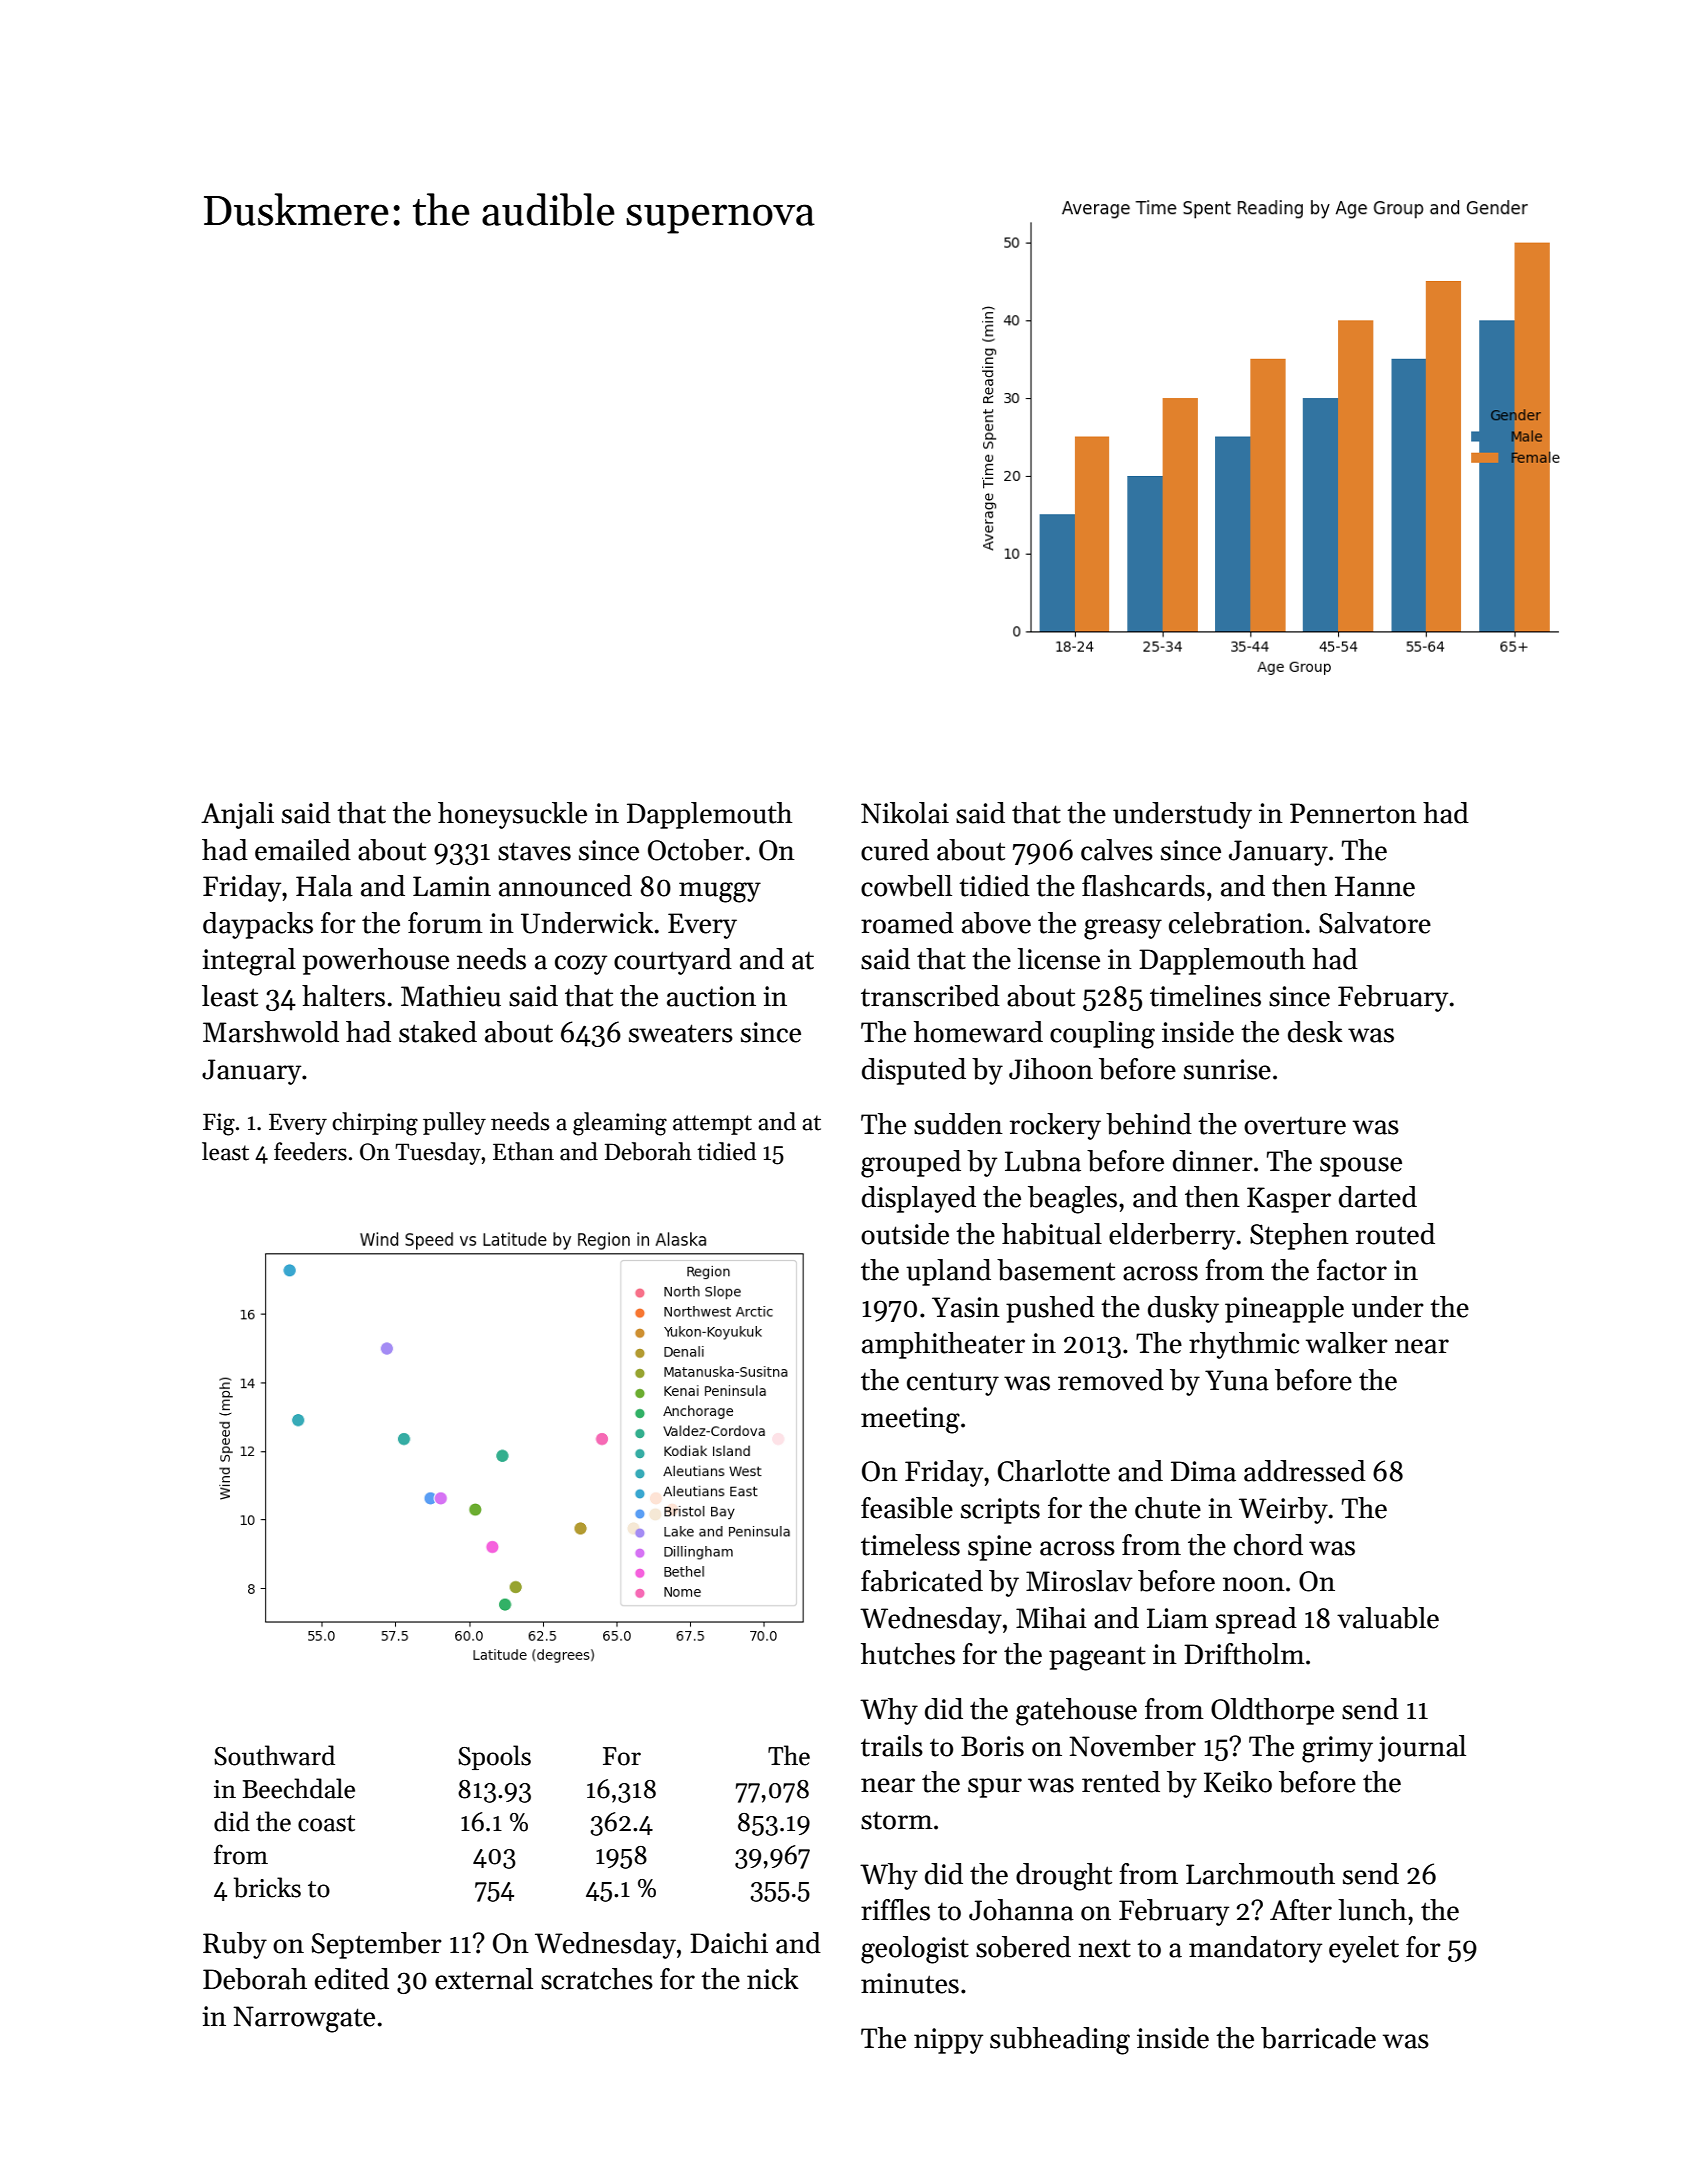 The width and height of the screenshot is (1683, 2178). I want to click on factor, so click(1352, 1270).
